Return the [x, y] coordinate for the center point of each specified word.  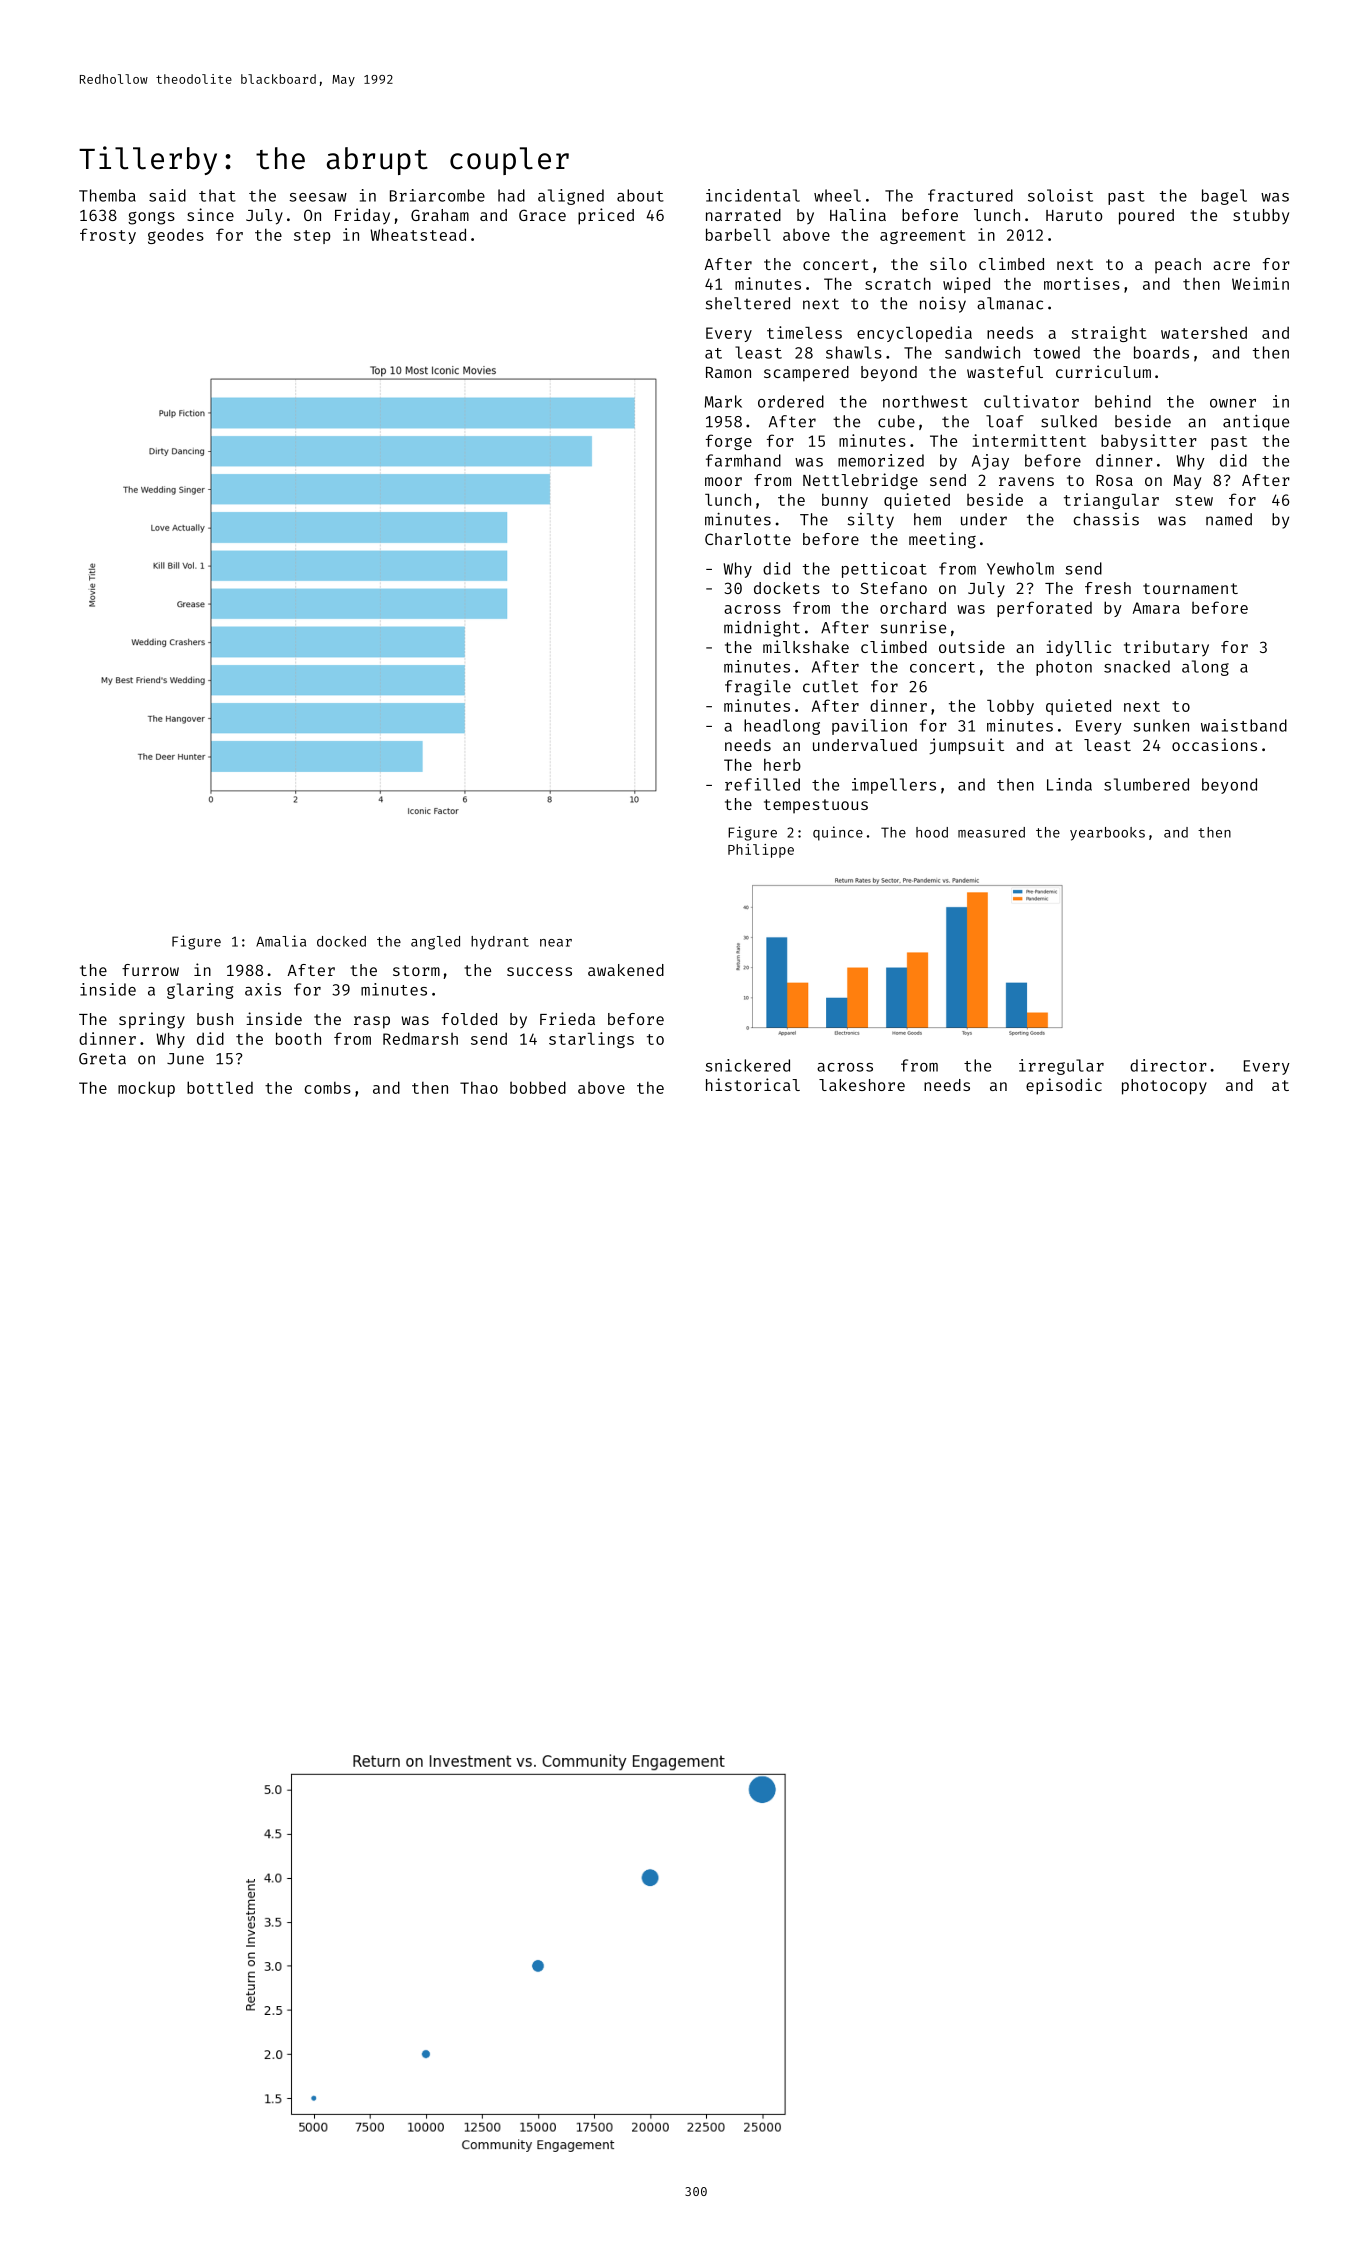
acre [1231, 265]
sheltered [748, 303]
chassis [1106, 519]
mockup [146, 1089]
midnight [762, 629]
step [312, 237]
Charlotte [748, 539]
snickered [747, 1065]
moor [723, 481]
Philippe [761, 851]
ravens [1026, 481]
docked [341, 941]
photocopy [1164, 1087]
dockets [787, 588]
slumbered [1146, 784]
